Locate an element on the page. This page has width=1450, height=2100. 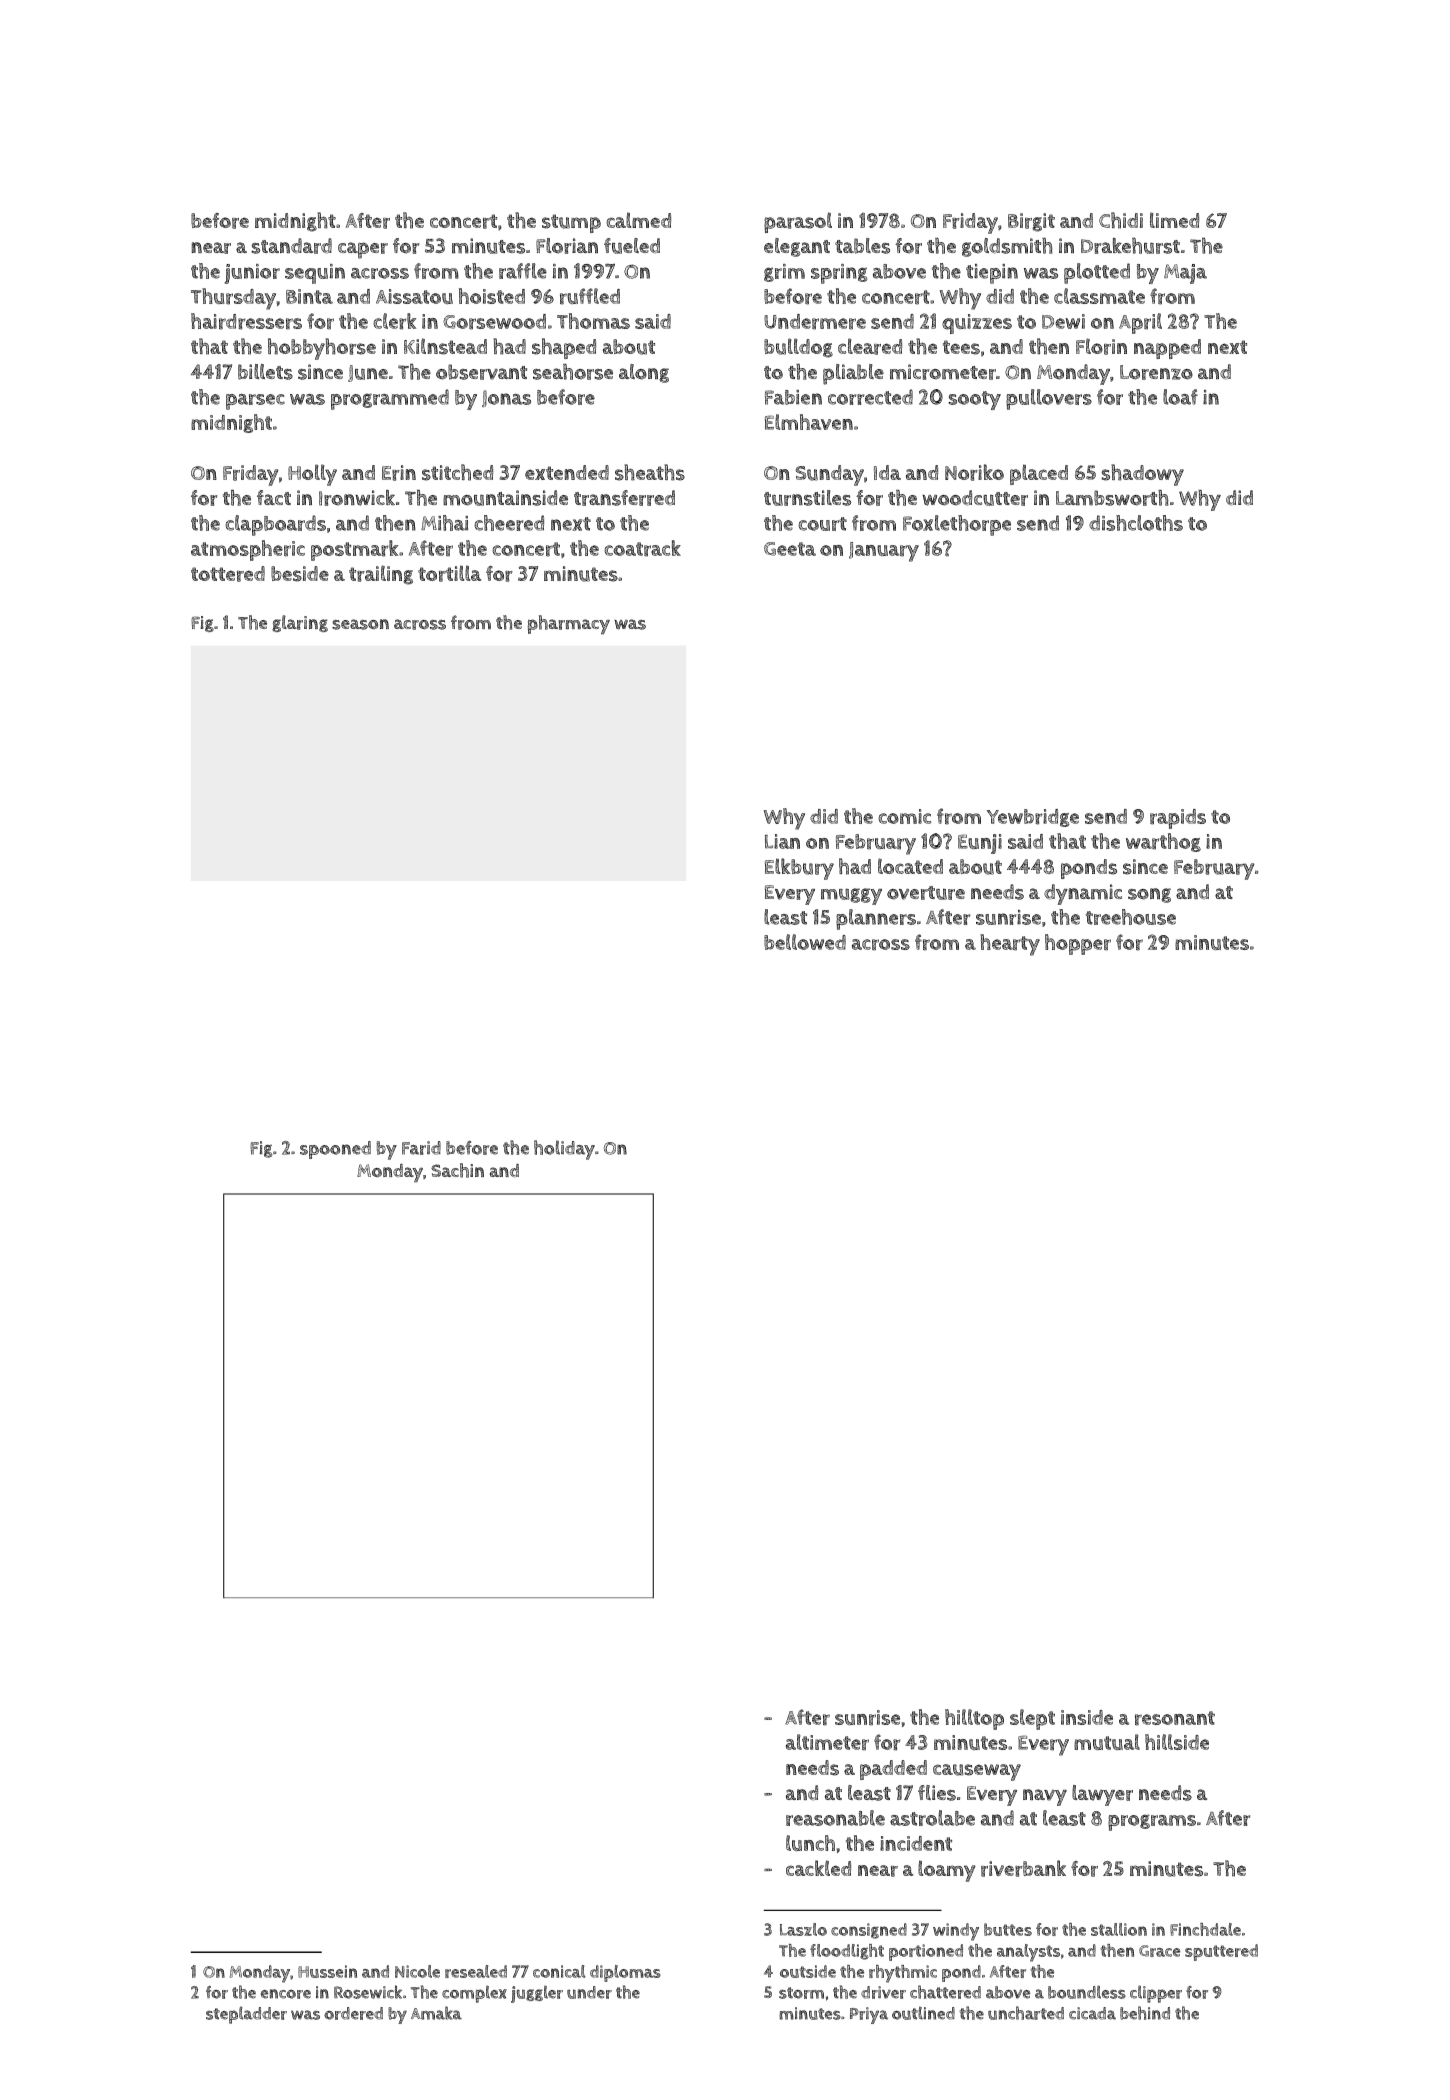
Farid is located at coordinates (421, 1148).
